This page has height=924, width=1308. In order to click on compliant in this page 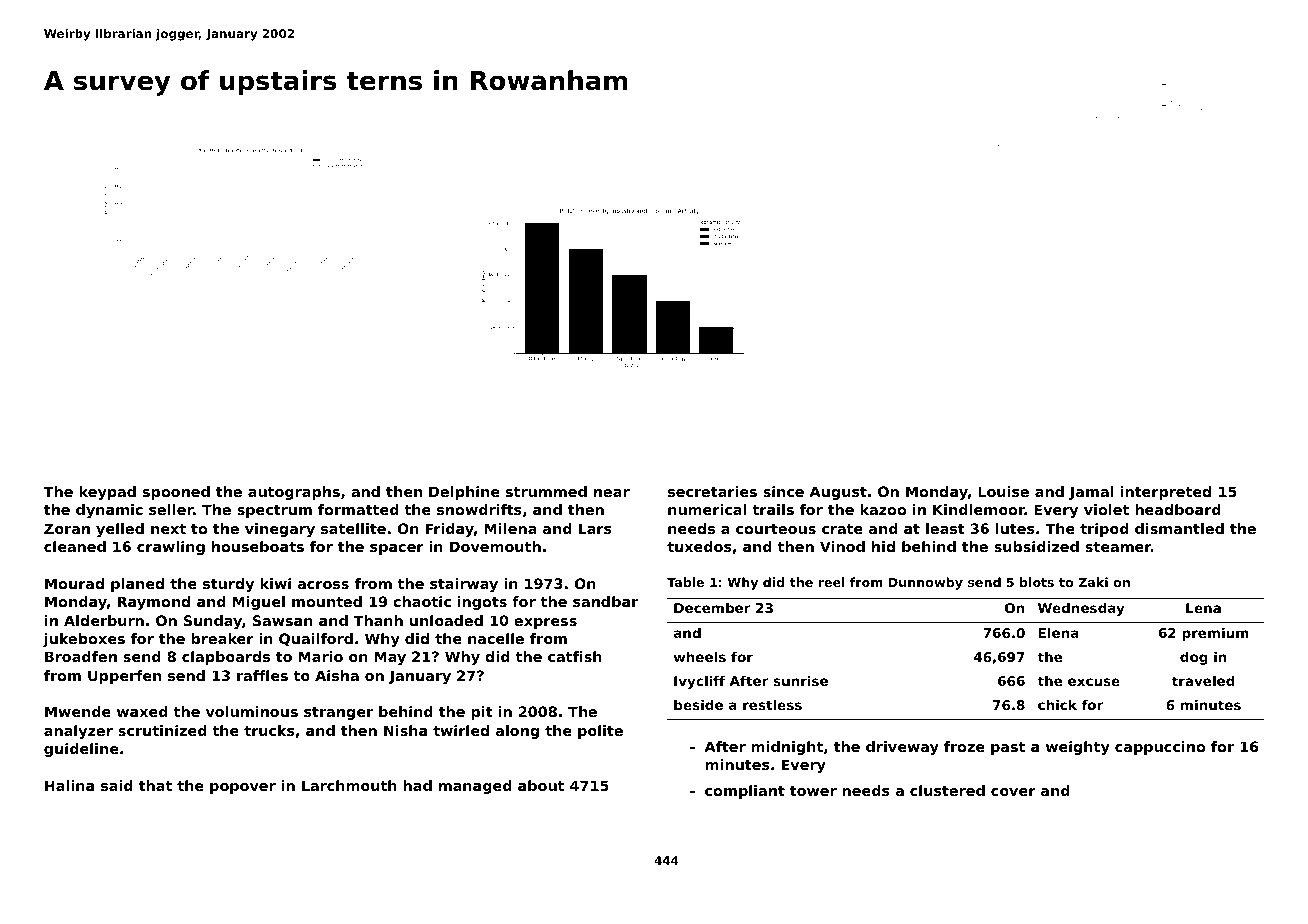, I will do `click(745, 792)`.
